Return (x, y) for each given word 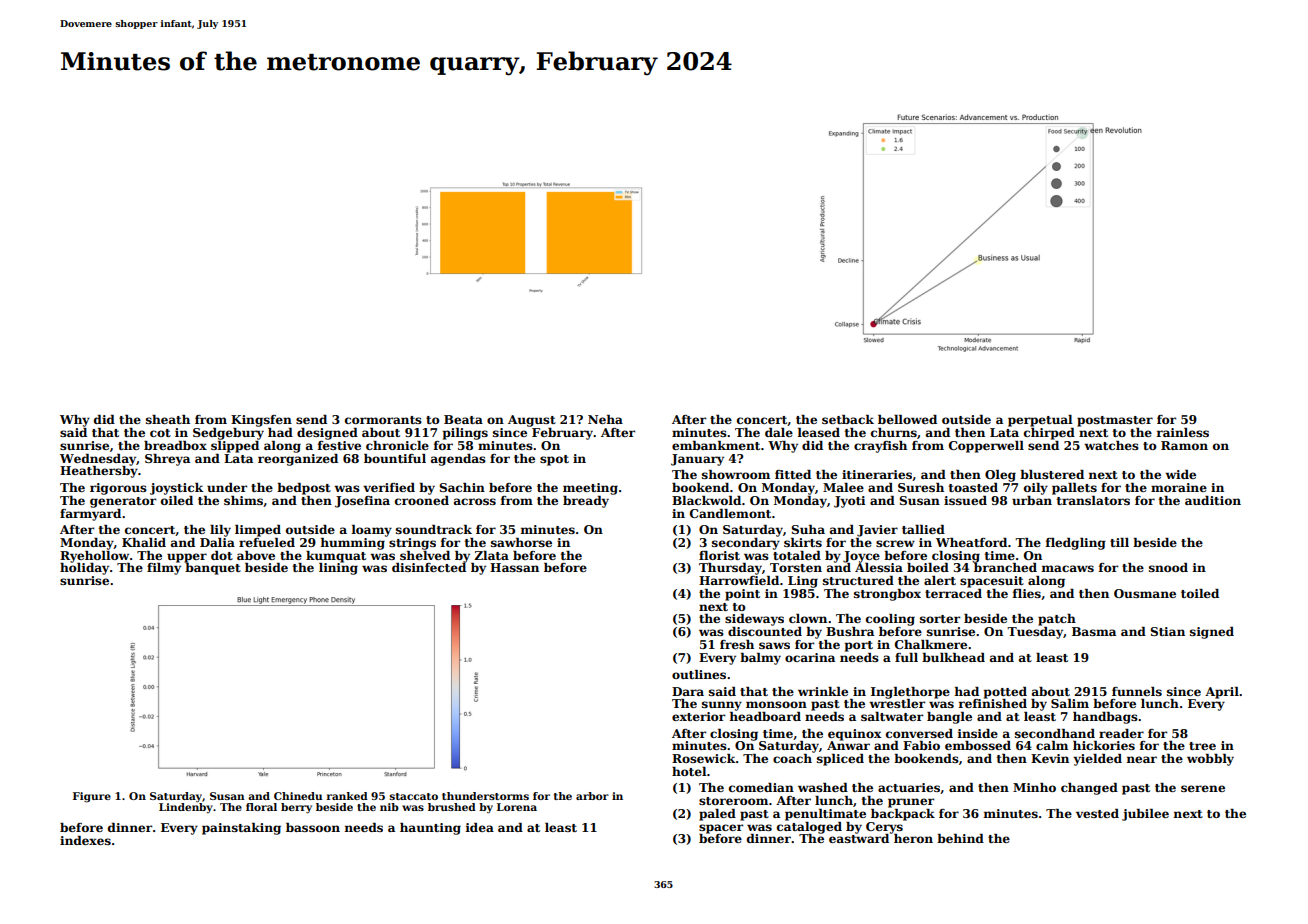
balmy (760, 659)
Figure (92, 797)
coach (792, 758)
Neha (605, 419)
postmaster (1115, 421)
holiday (84, 569)
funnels (1137, 691)
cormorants (383, 420)
